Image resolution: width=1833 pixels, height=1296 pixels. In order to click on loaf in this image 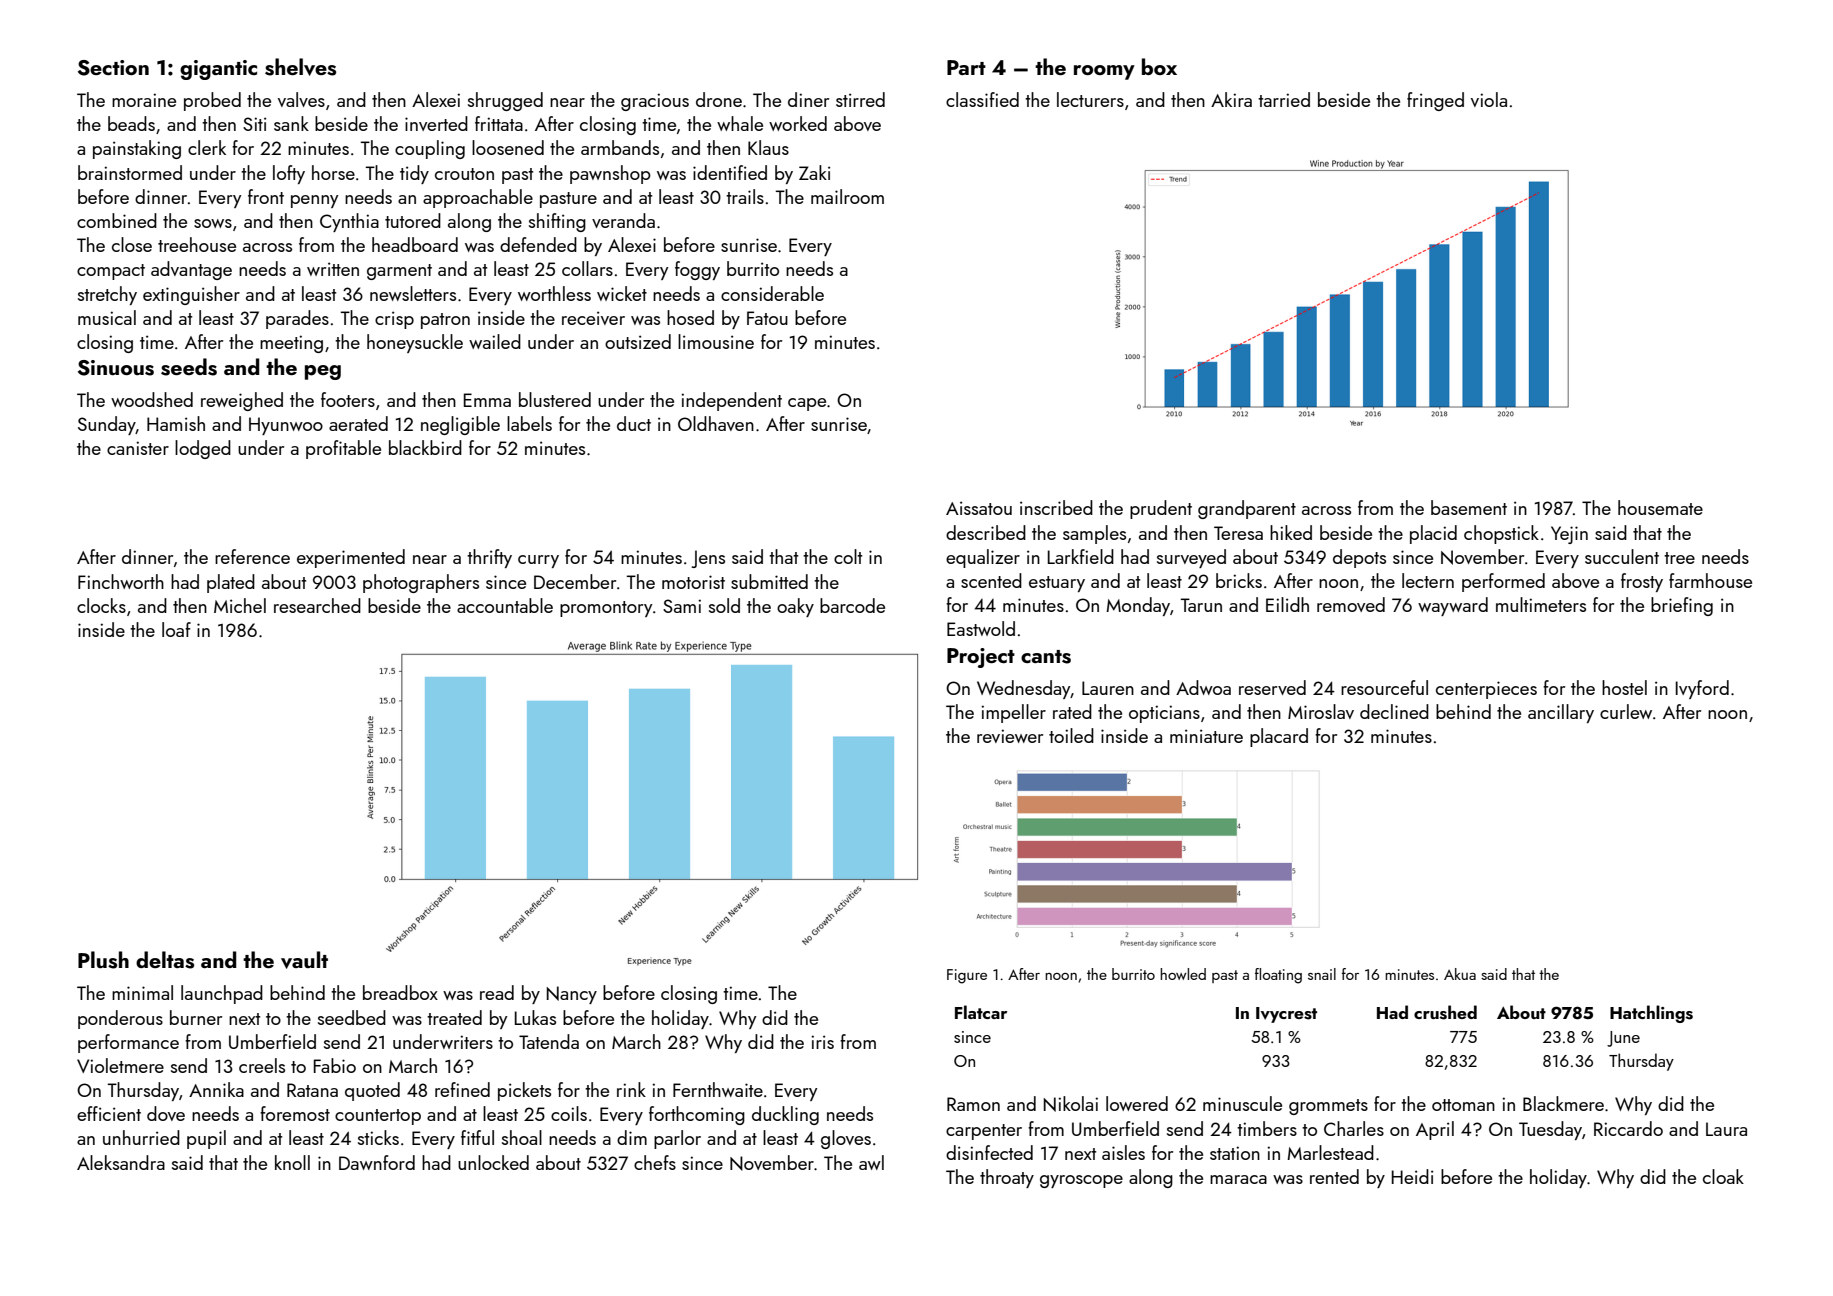, I will do `click(176, 629)`.
